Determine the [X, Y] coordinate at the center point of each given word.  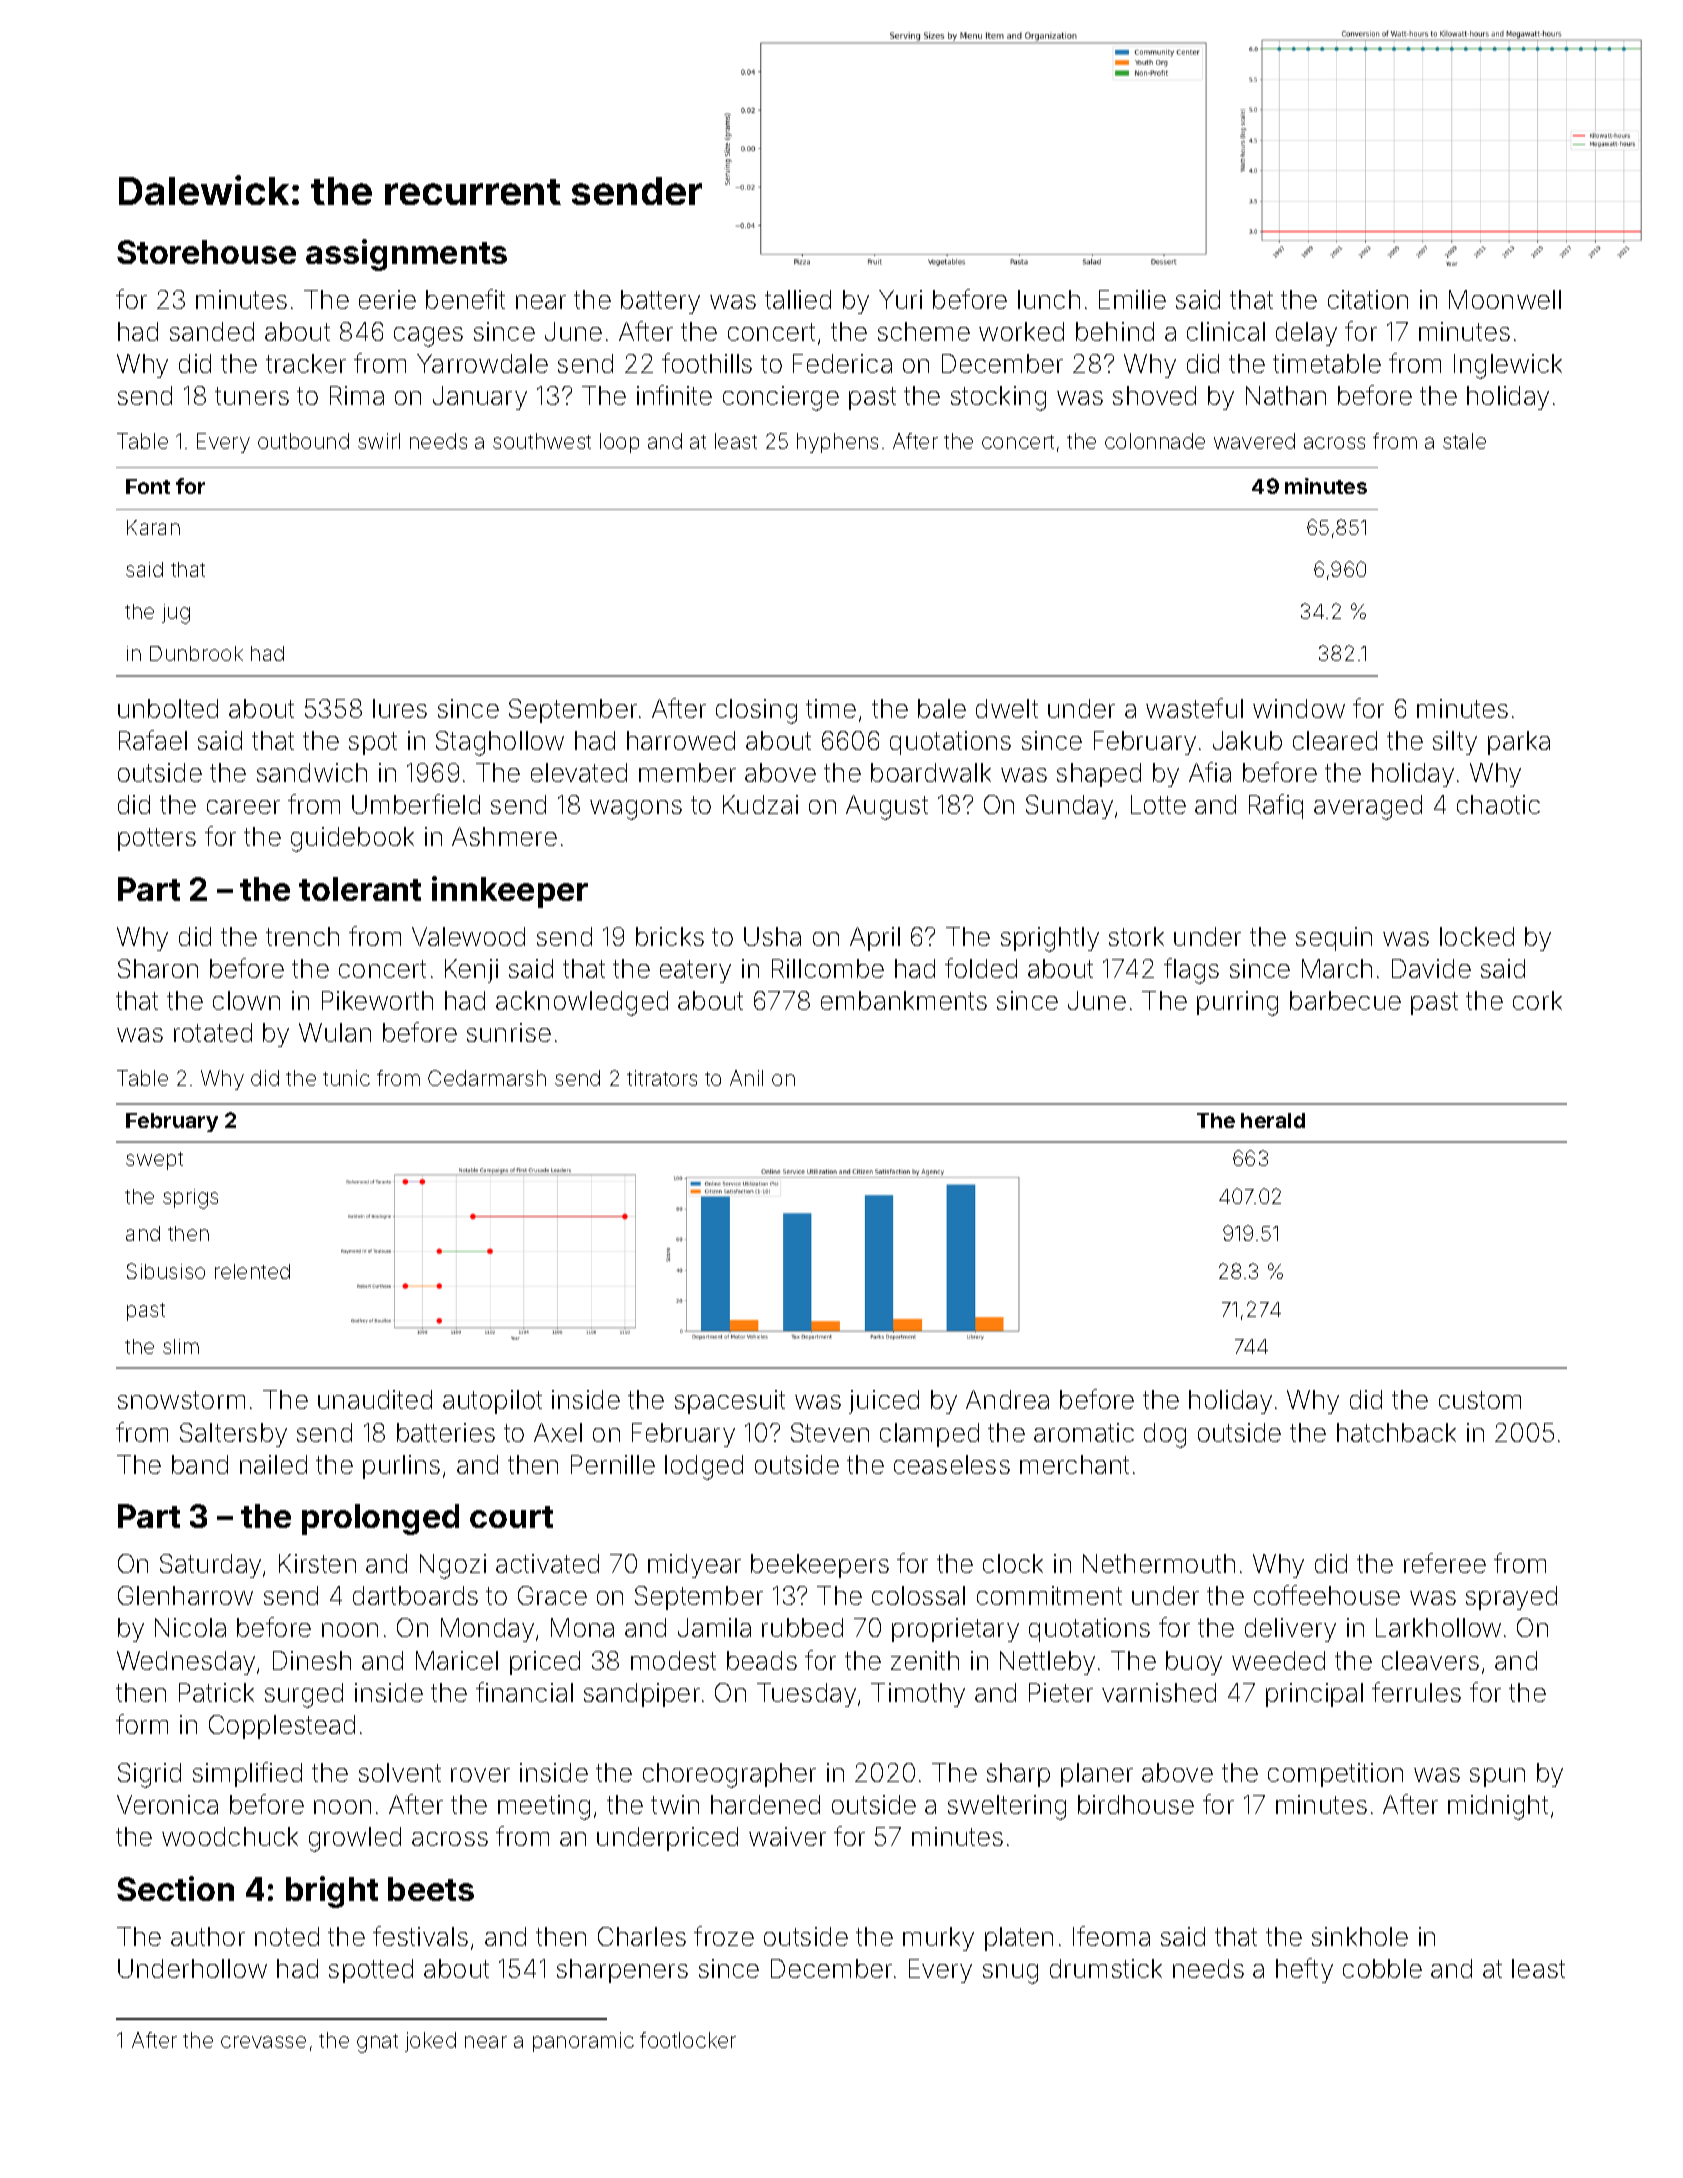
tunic [346, 1078]
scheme [924, 331]
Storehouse [206, 252]
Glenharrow [185, 1595]
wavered [1254, 441]
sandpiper [642, 1695]
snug [1010, 1974]
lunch [1049, 299]
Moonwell [1505, 299]
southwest [542, 441]
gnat [377, 2043]
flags [1191, 971]
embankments [904, 1000]
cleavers [1430, 1660]
